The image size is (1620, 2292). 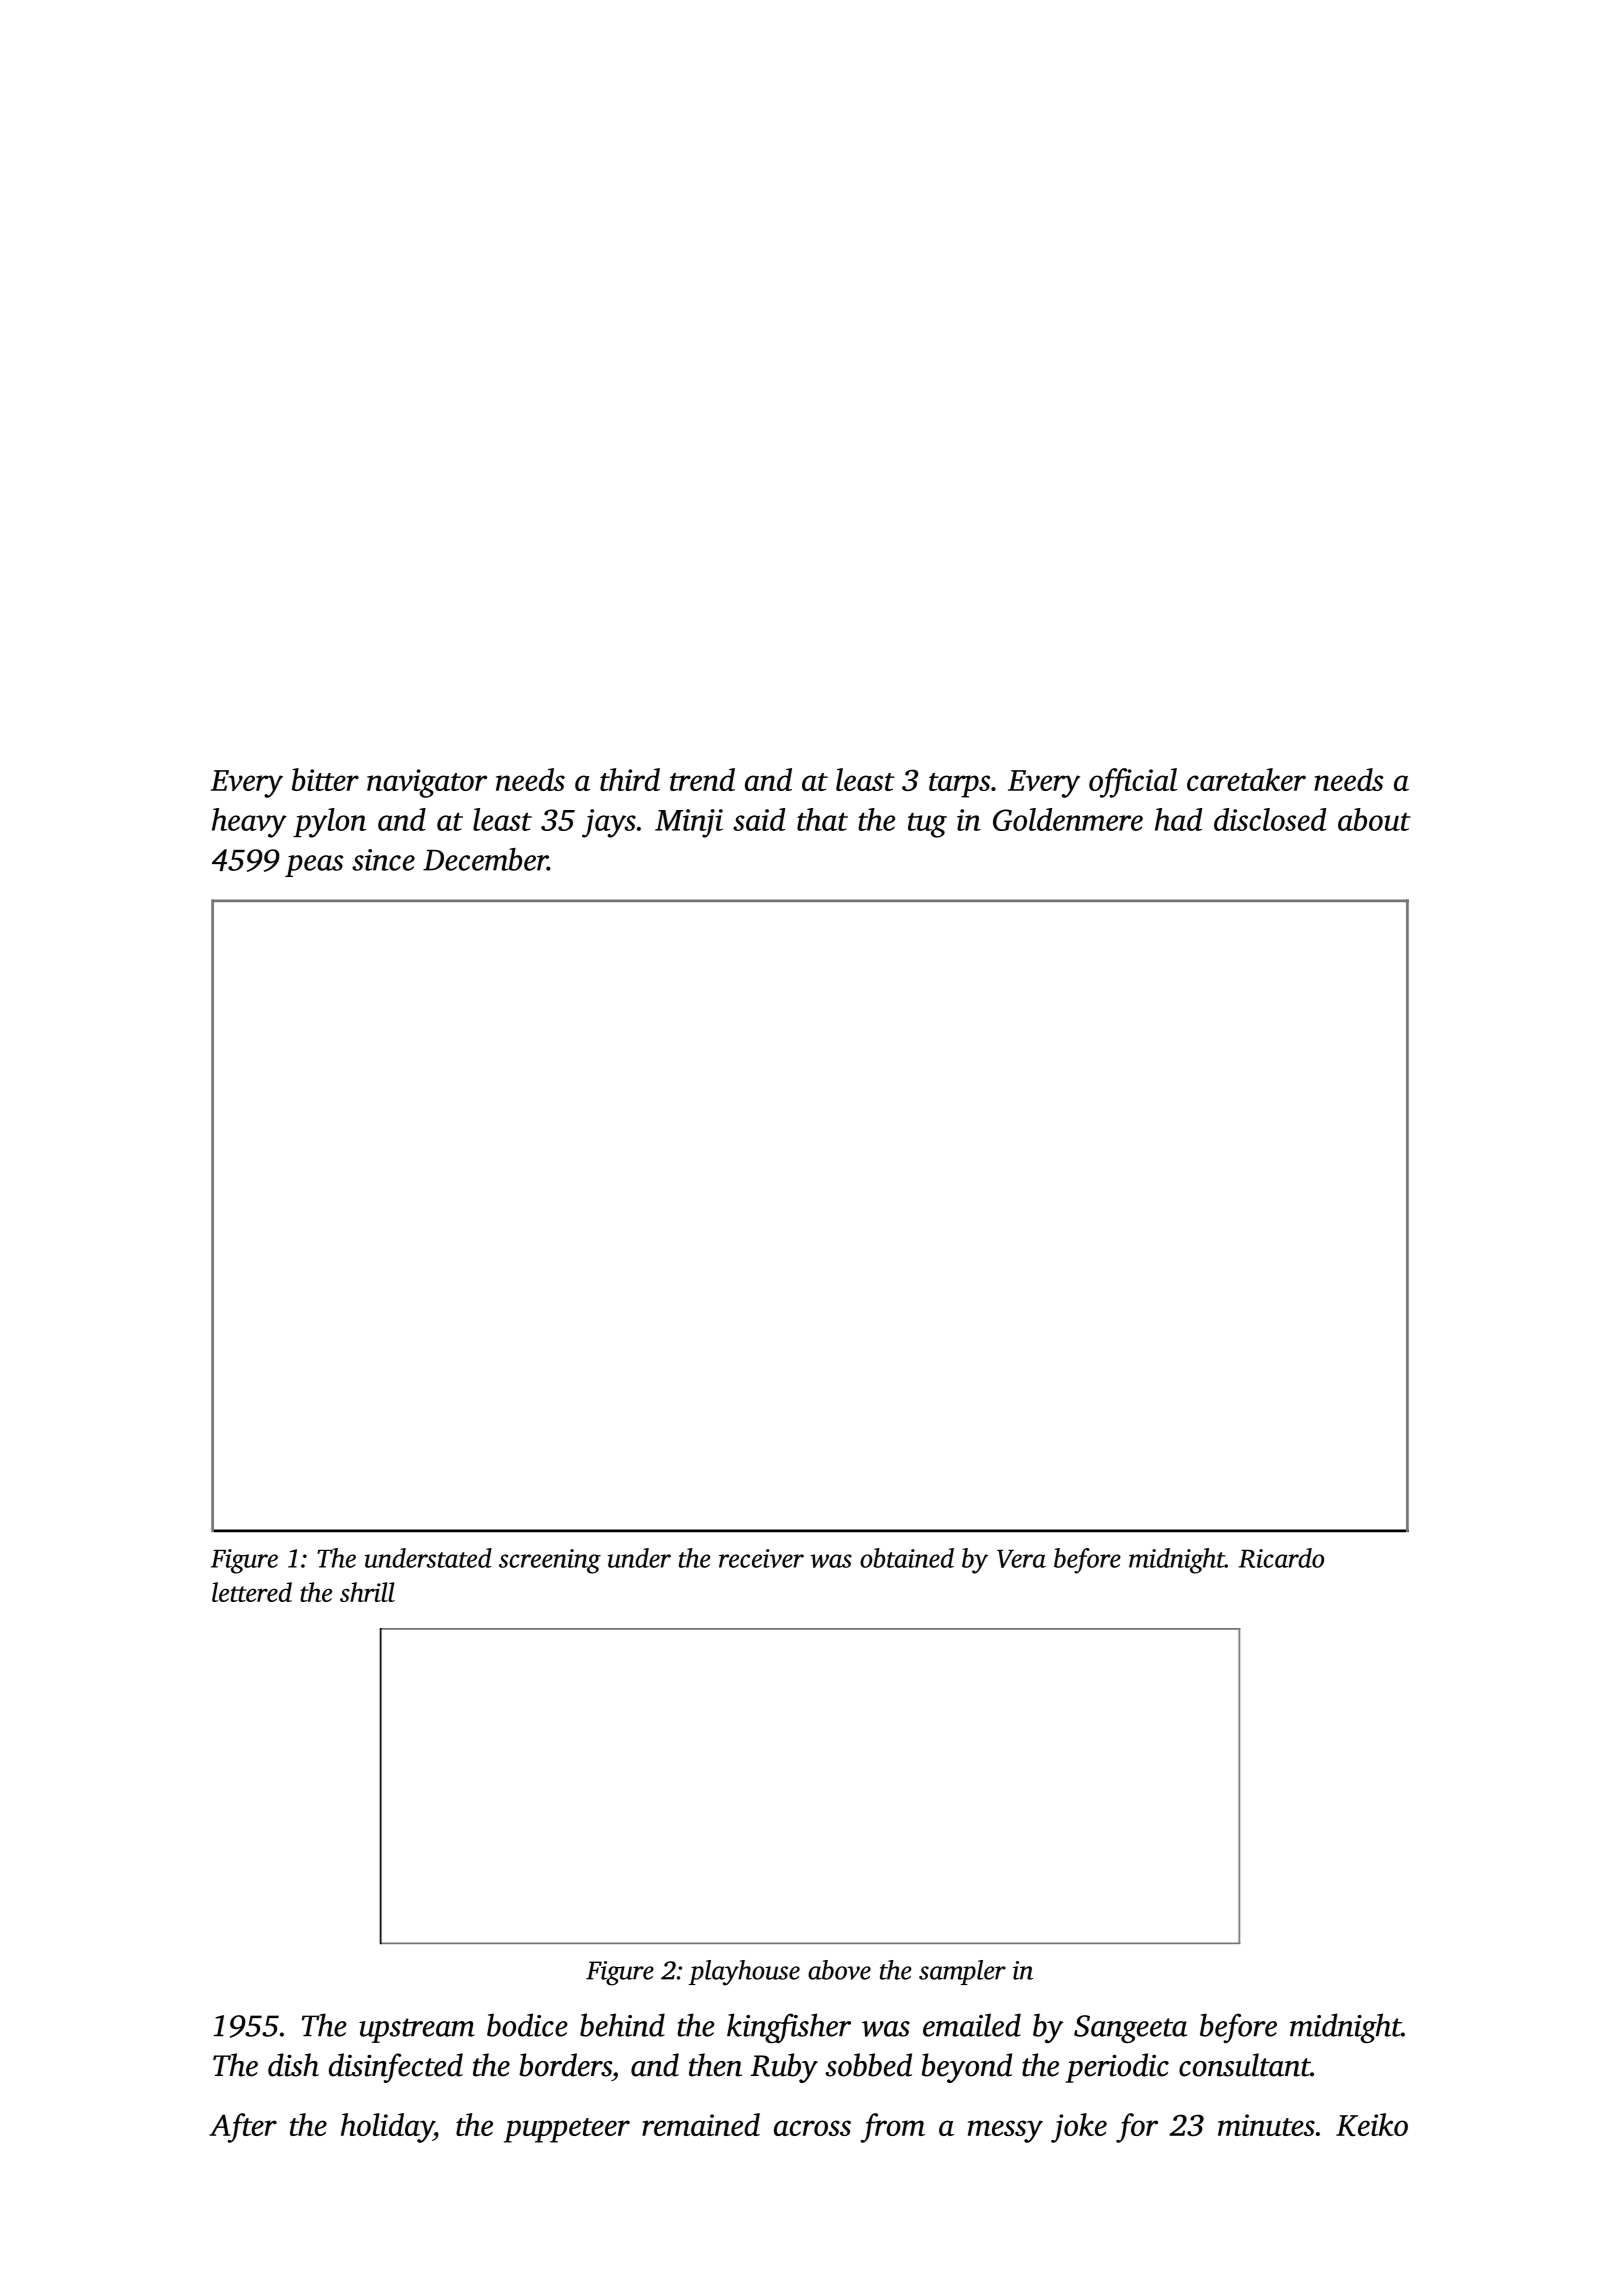 I want to click on screening, so click(x=550, y=1561).
